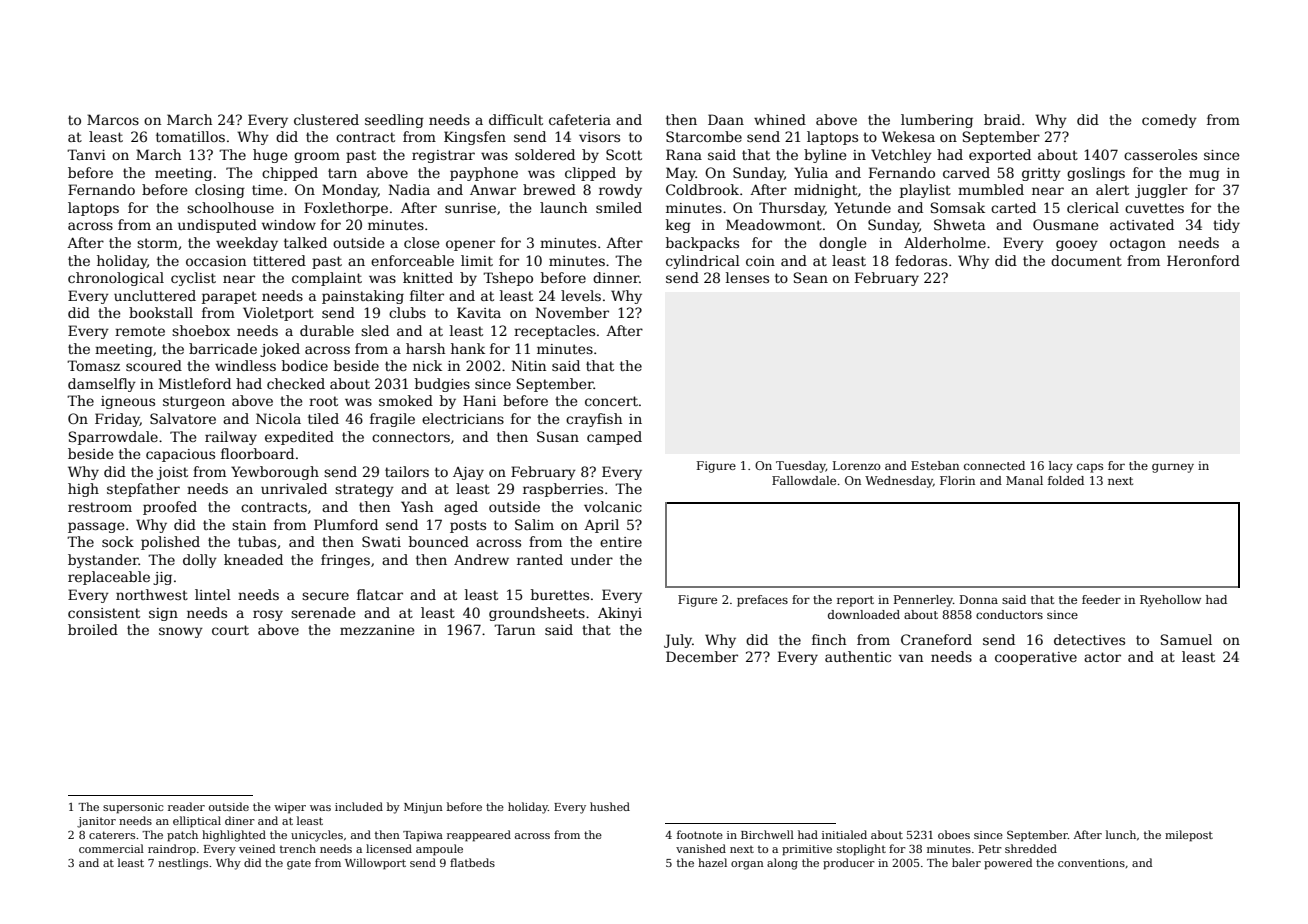  Describe the element at coordinates (186, 806) in the screenshot. I see `reader` at that location.
